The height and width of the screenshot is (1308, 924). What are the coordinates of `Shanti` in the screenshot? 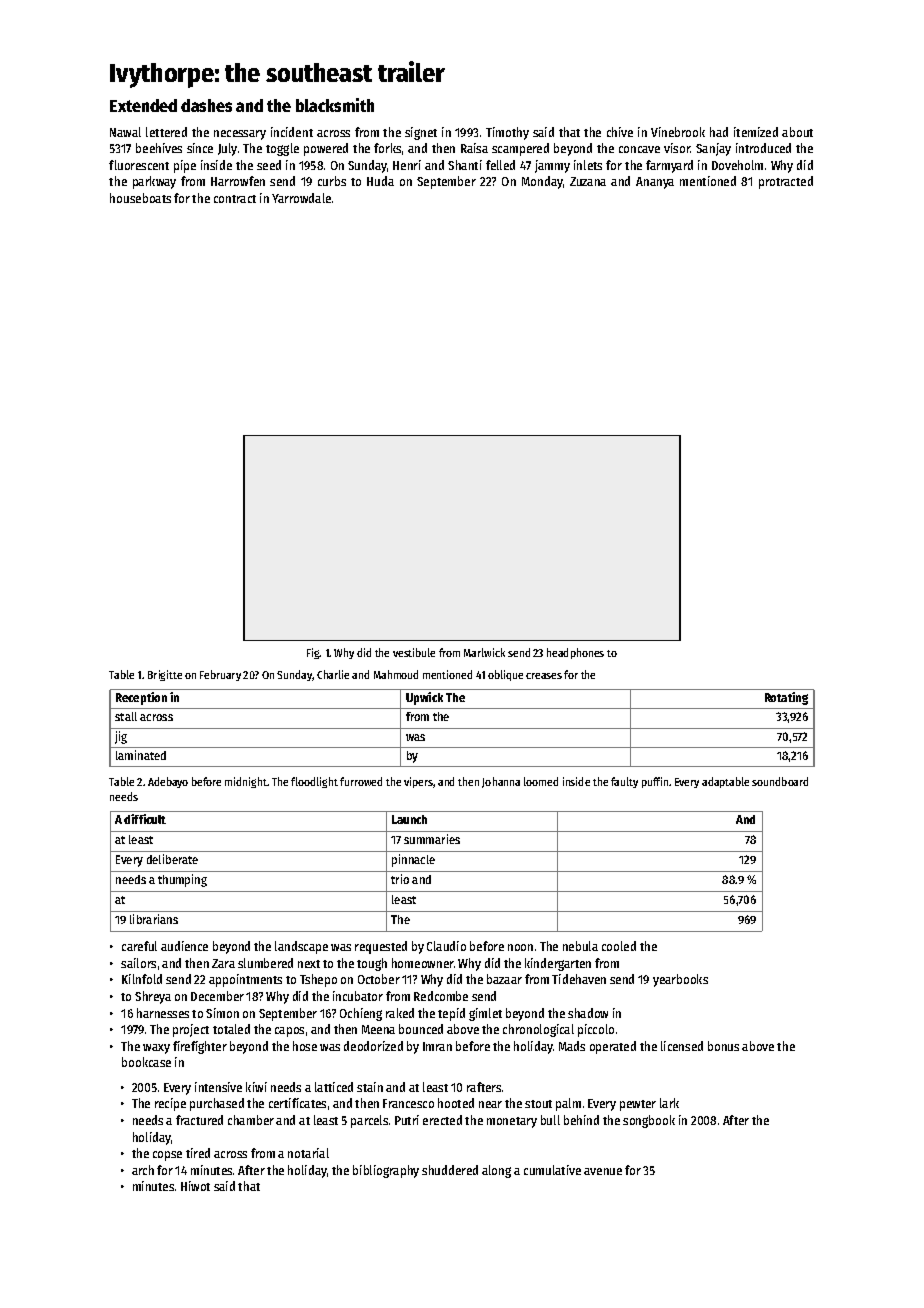 It's located at (465, 165).
